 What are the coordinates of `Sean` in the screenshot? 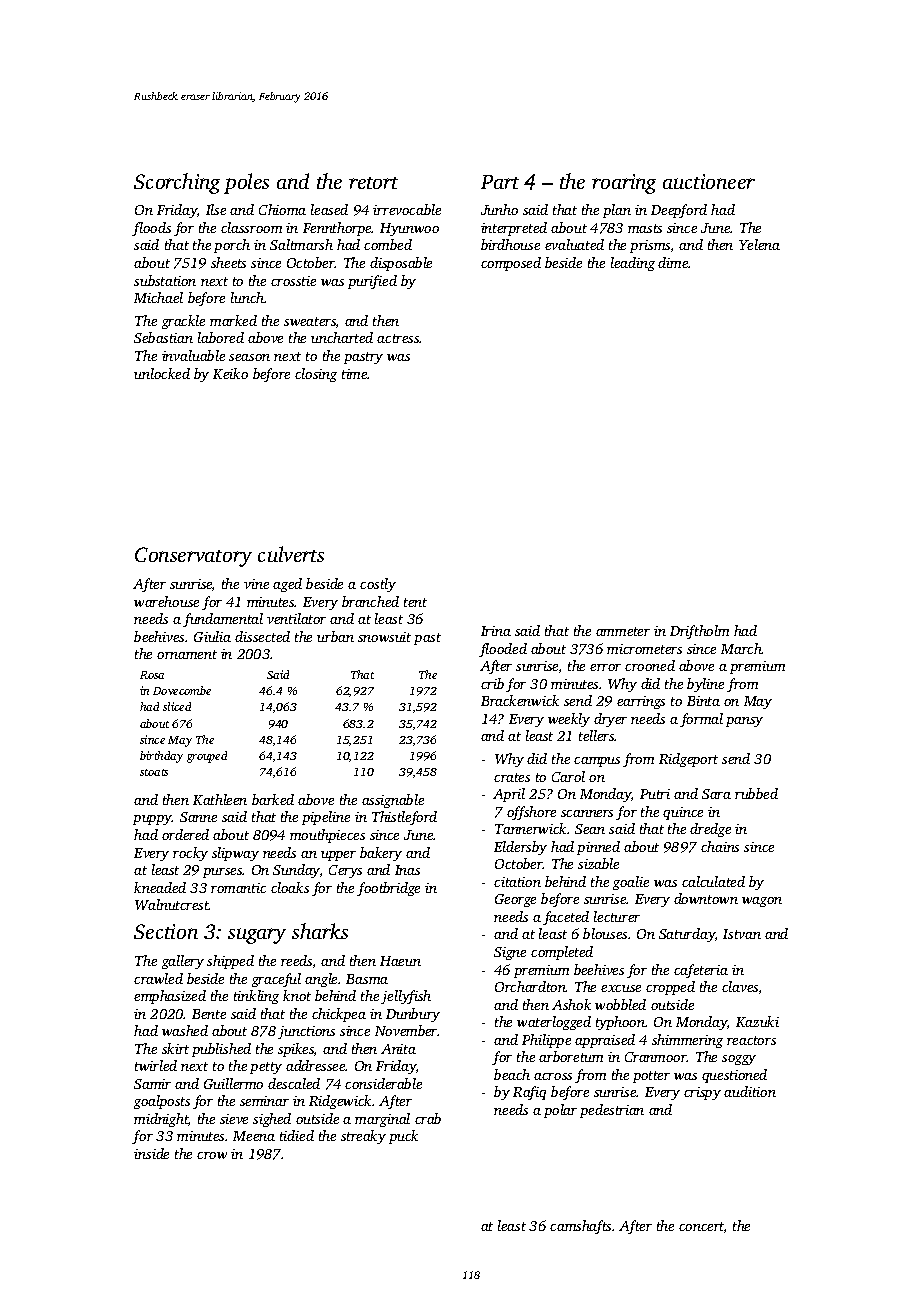 It's located at (590, 829).
